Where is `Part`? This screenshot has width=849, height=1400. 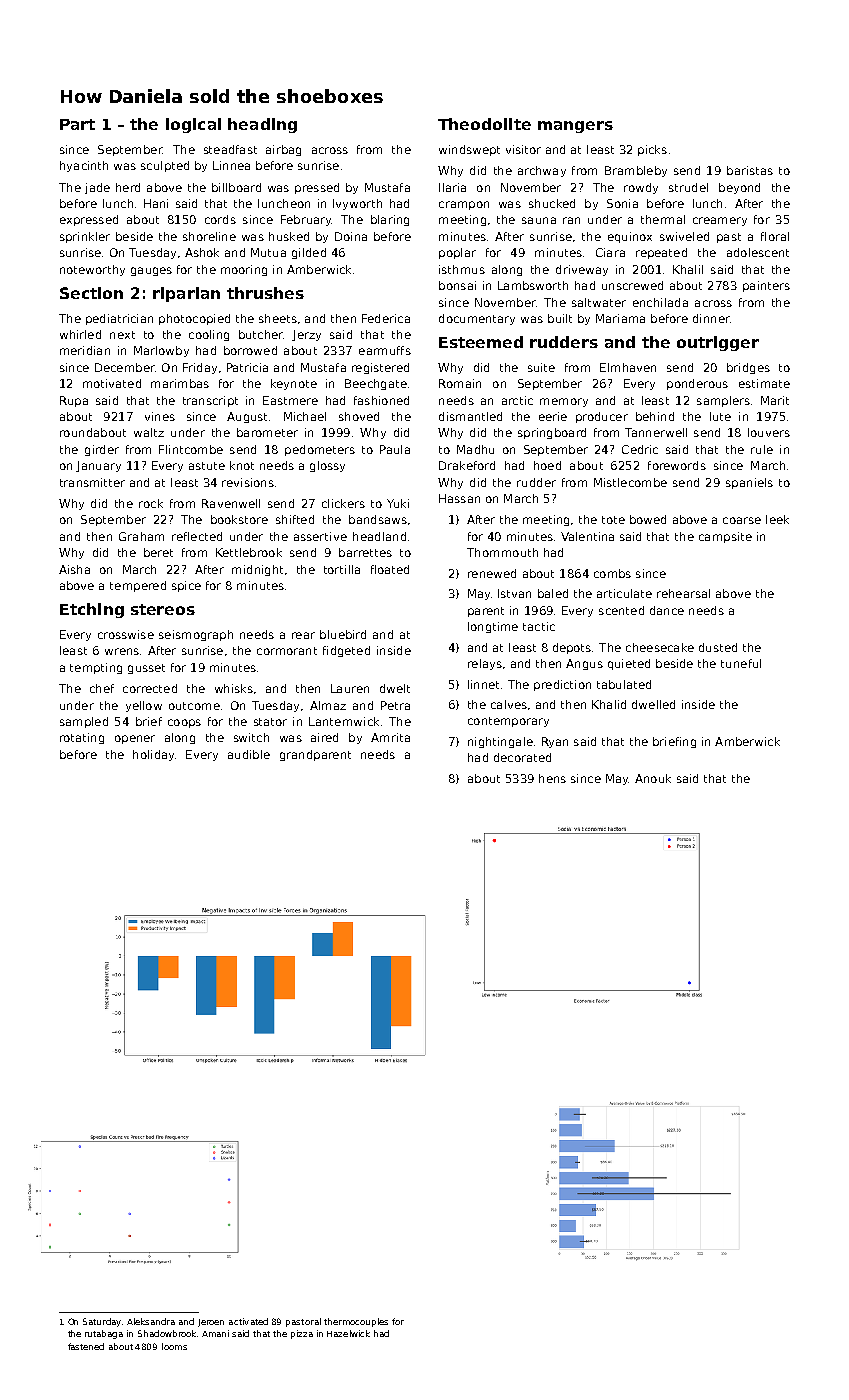
Part is located at coordinates (77, 124).
